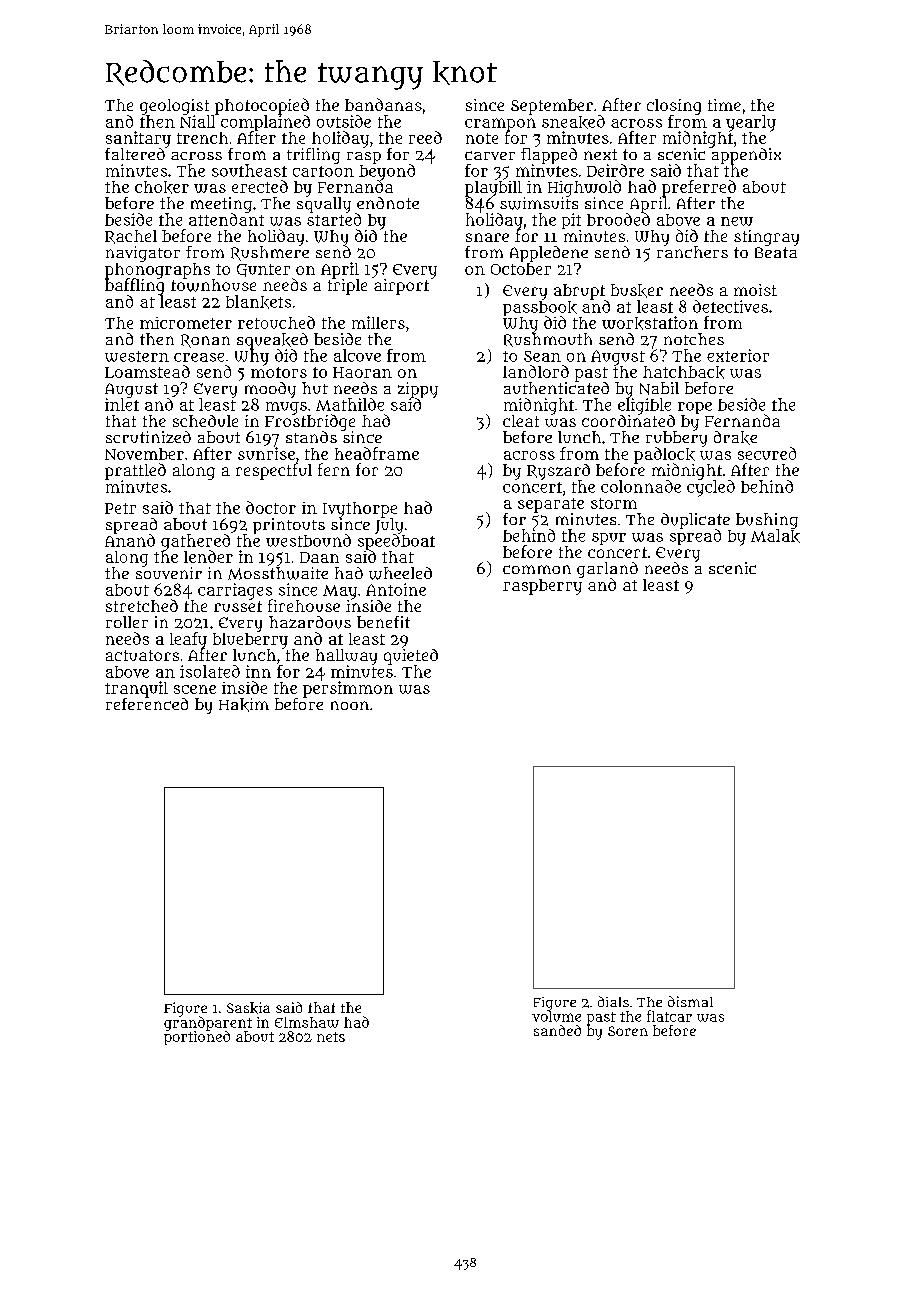 The image size is (908, 1316). I want to click on closing, so click(674, 107).
